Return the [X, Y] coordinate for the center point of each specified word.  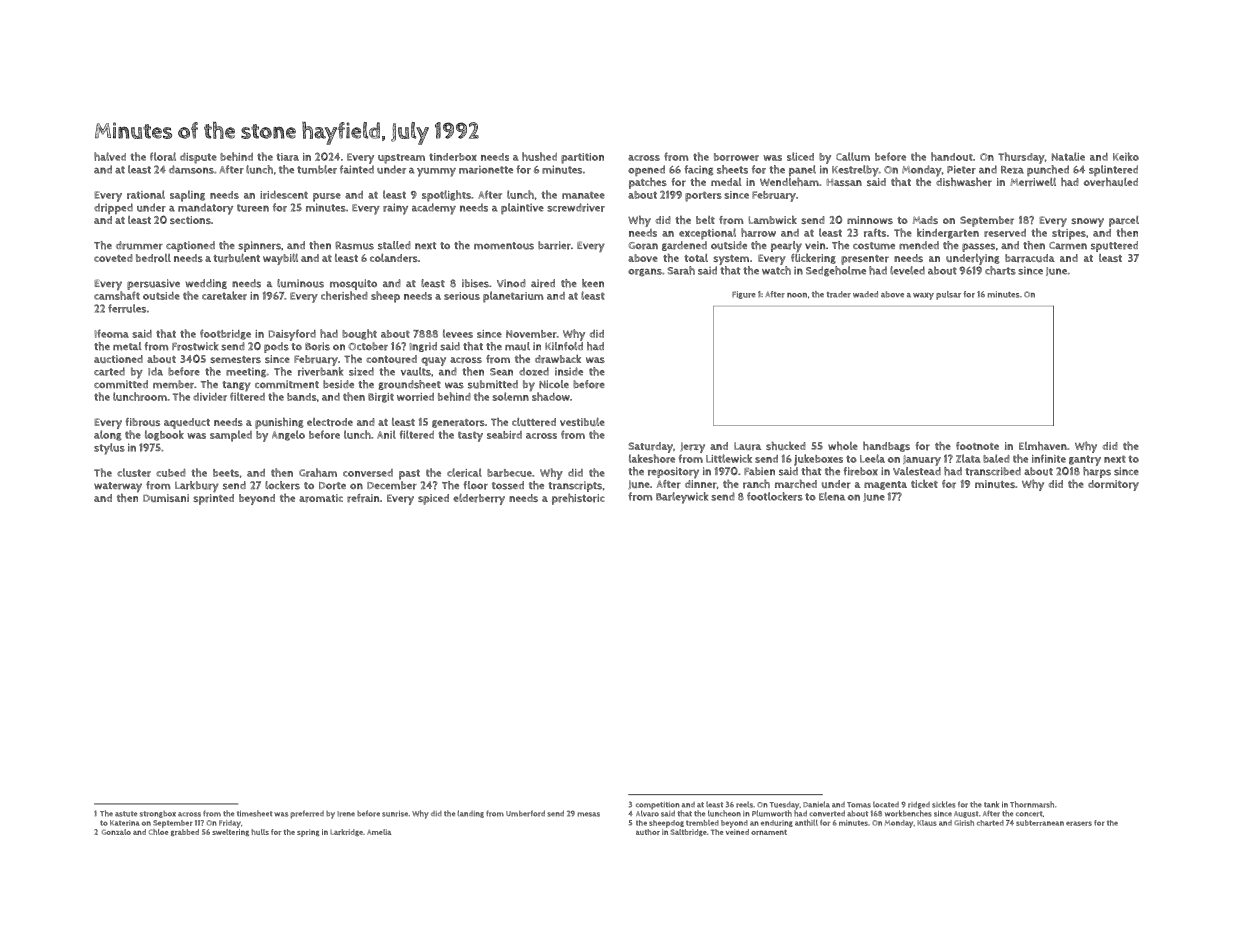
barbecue [509, 473]
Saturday [650, 447]
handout [952, 156]
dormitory [1113, 485]
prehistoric [578, 499]
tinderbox [453, 157]
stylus [109, 449]
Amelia [379, 832]
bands [302, 397]
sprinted [213, 499]
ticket [924, 484]
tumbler [317, 169]
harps [1097, 472]
